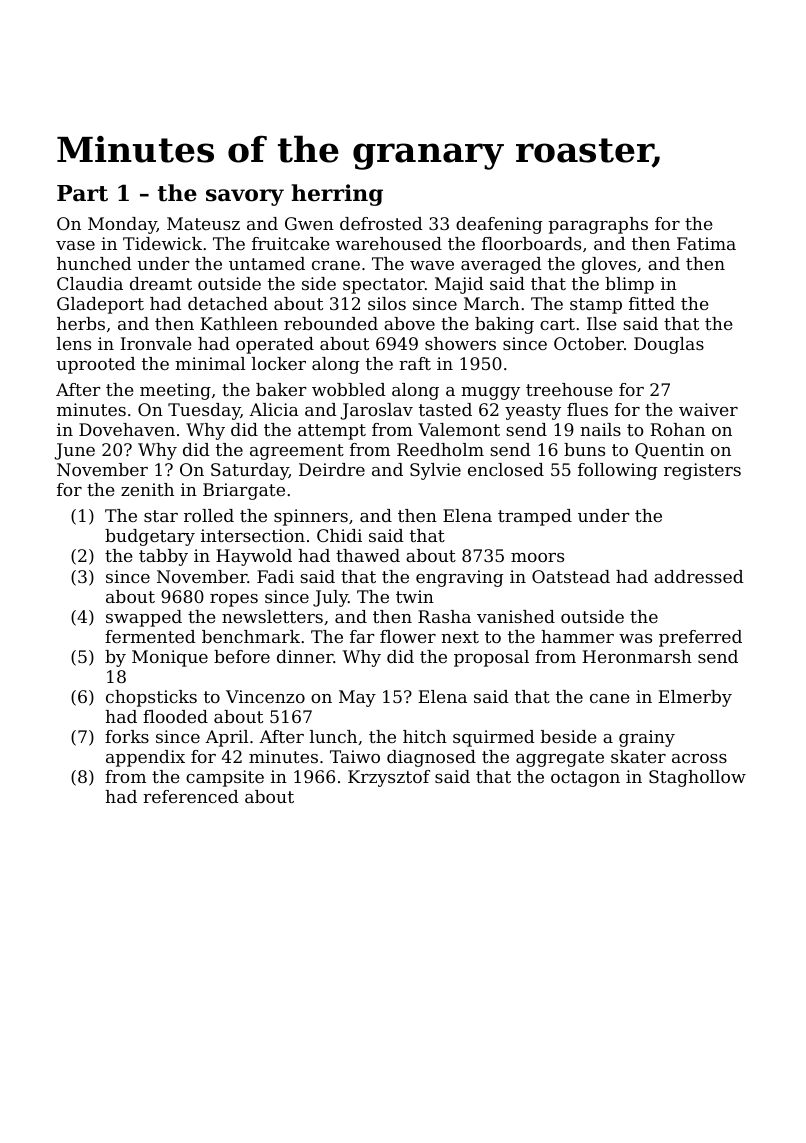 This page has width=806, height=1143. What do you see at coordinates (598, 225) in the page?
I see `paragraphs` at bounding box center [598, 225].
